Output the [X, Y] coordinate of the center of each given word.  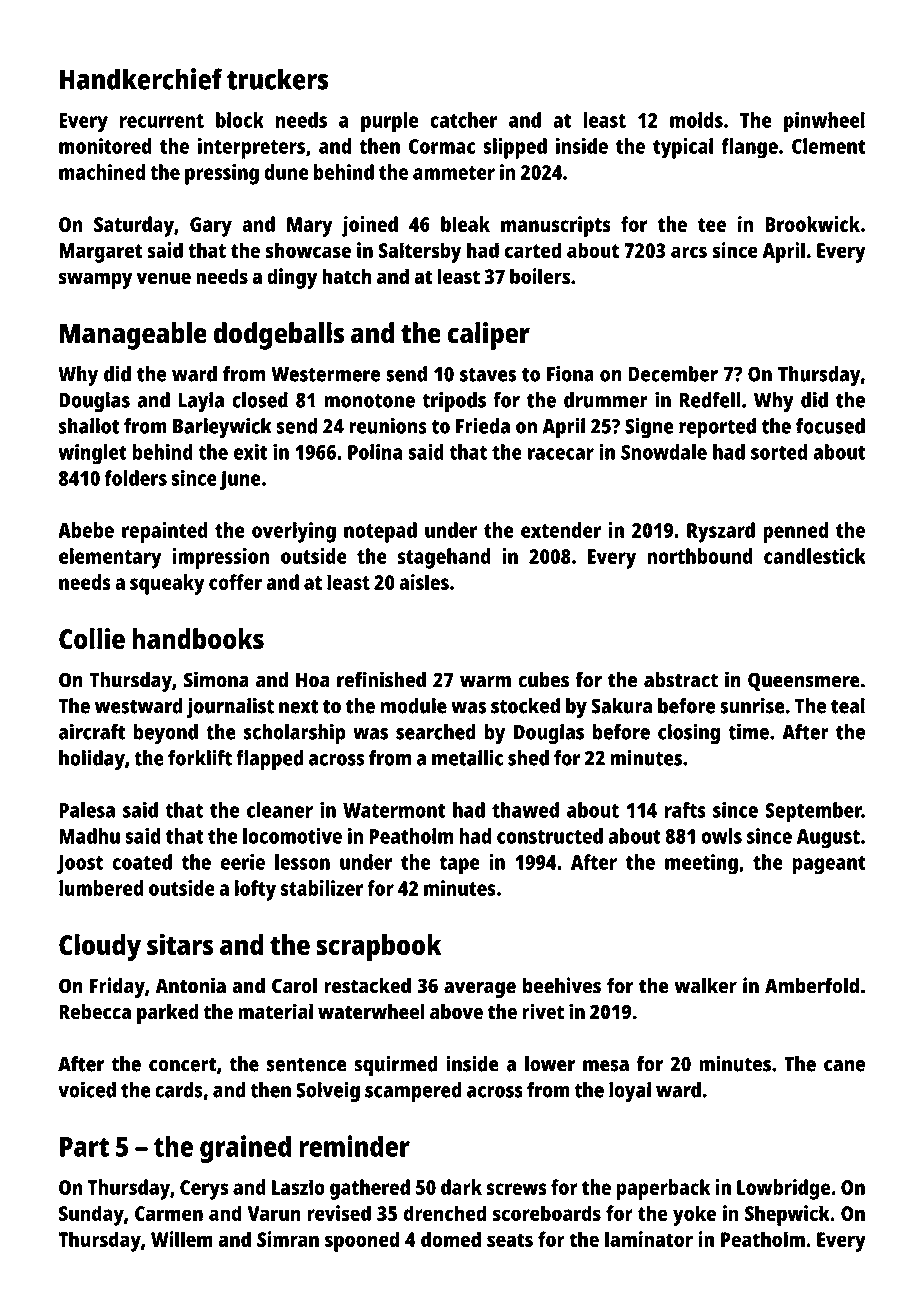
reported [717, 428]
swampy [96, 280]
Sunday [91, 1215]
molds [696, 120]
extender [561, 530]
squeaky [167, 584]
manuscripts [556, 226]
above [456, 1012]
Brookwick [812, 224]
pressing [222, 174]
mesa [606, 1066]
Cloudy [100, 948]
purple [389, 122]
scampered [413, 1092]
